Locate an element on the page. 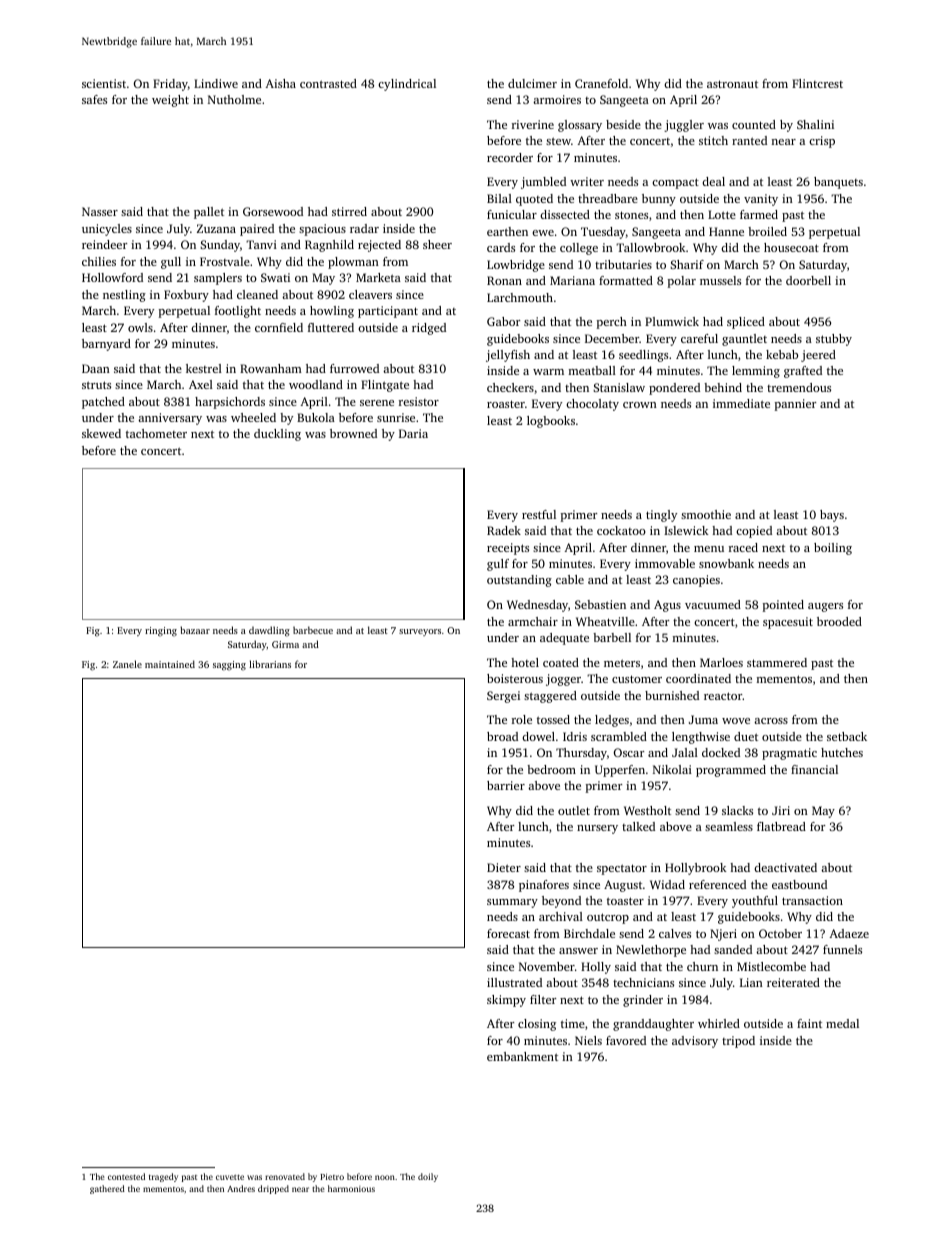 The height and width of the image is (1233, 952). skimpy is located at coordinates (506, 1001).
